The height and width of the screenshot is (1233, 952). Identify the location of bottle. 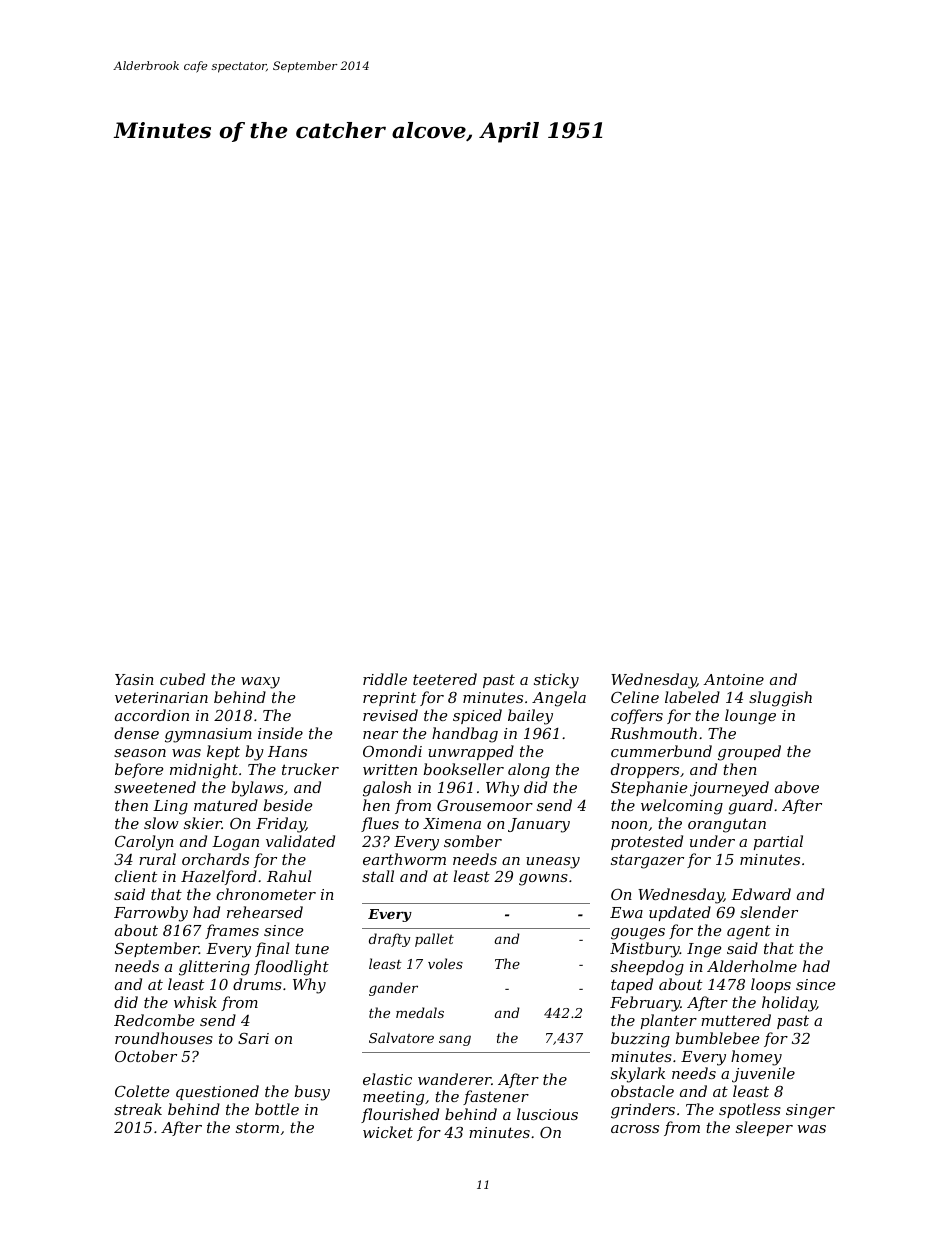
(277, 1109).
